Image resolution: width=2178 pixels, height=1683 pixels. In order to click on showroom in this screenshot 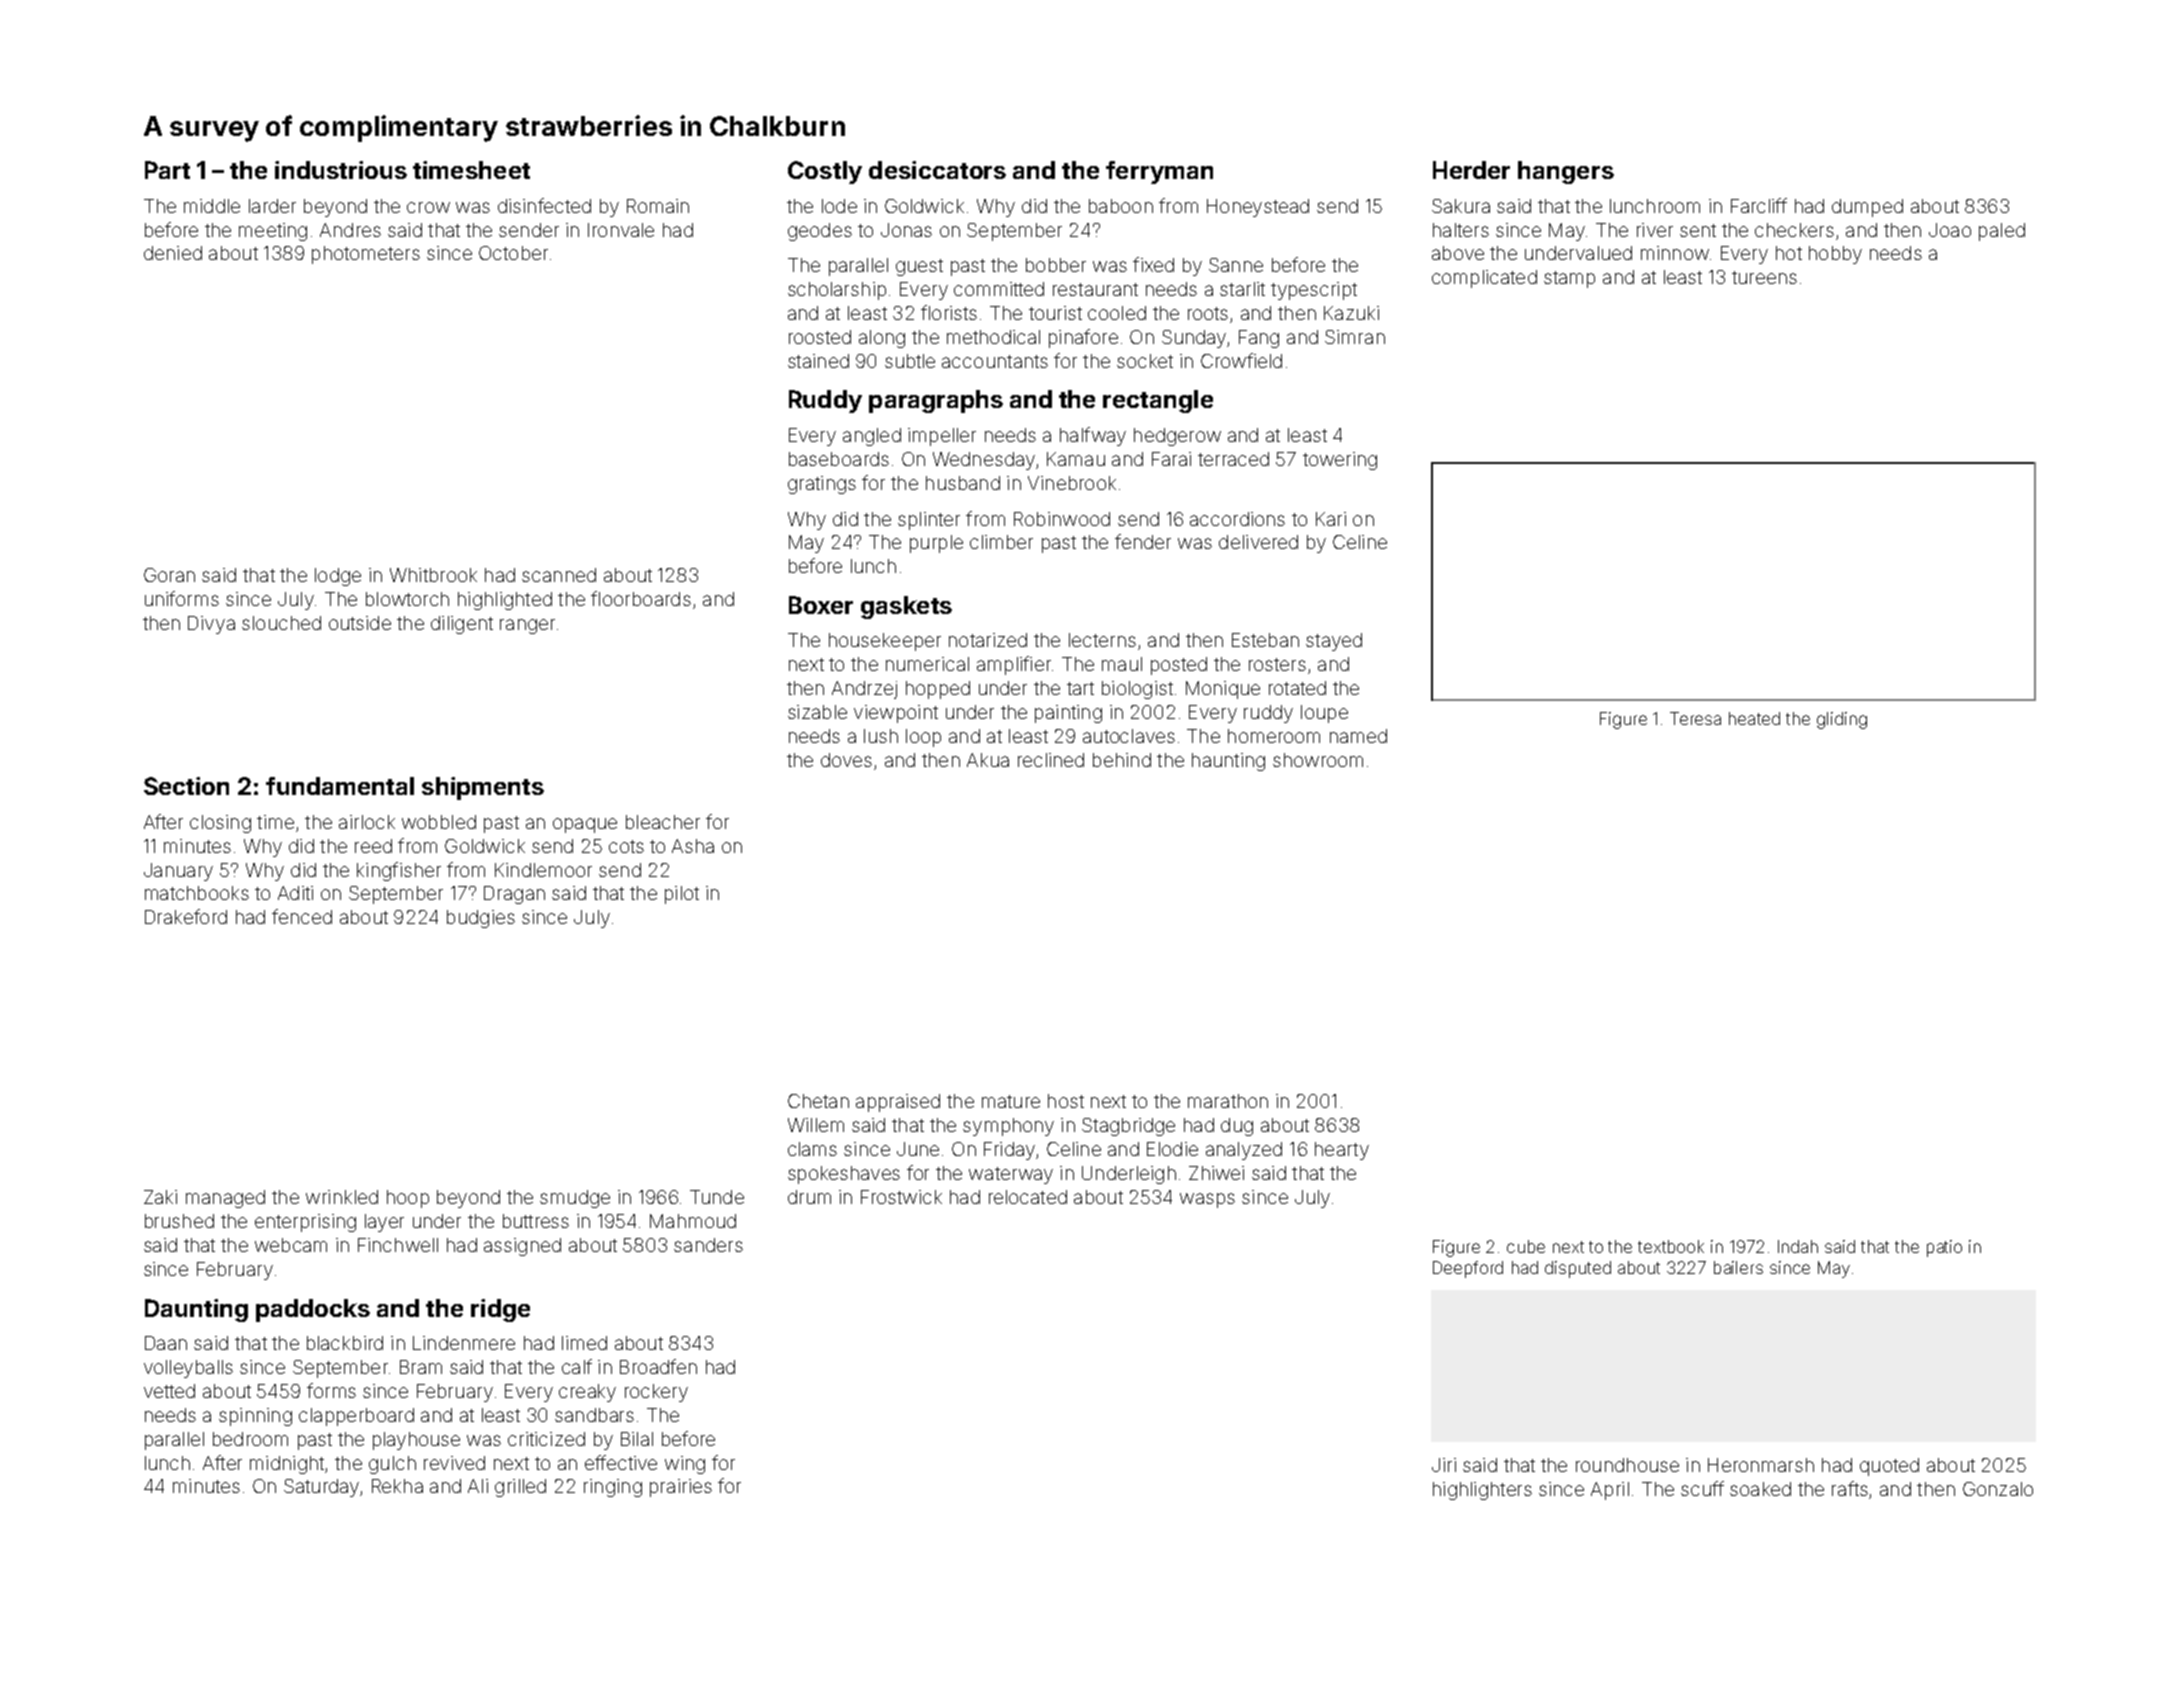, I will do `click(1318, 760)`.
